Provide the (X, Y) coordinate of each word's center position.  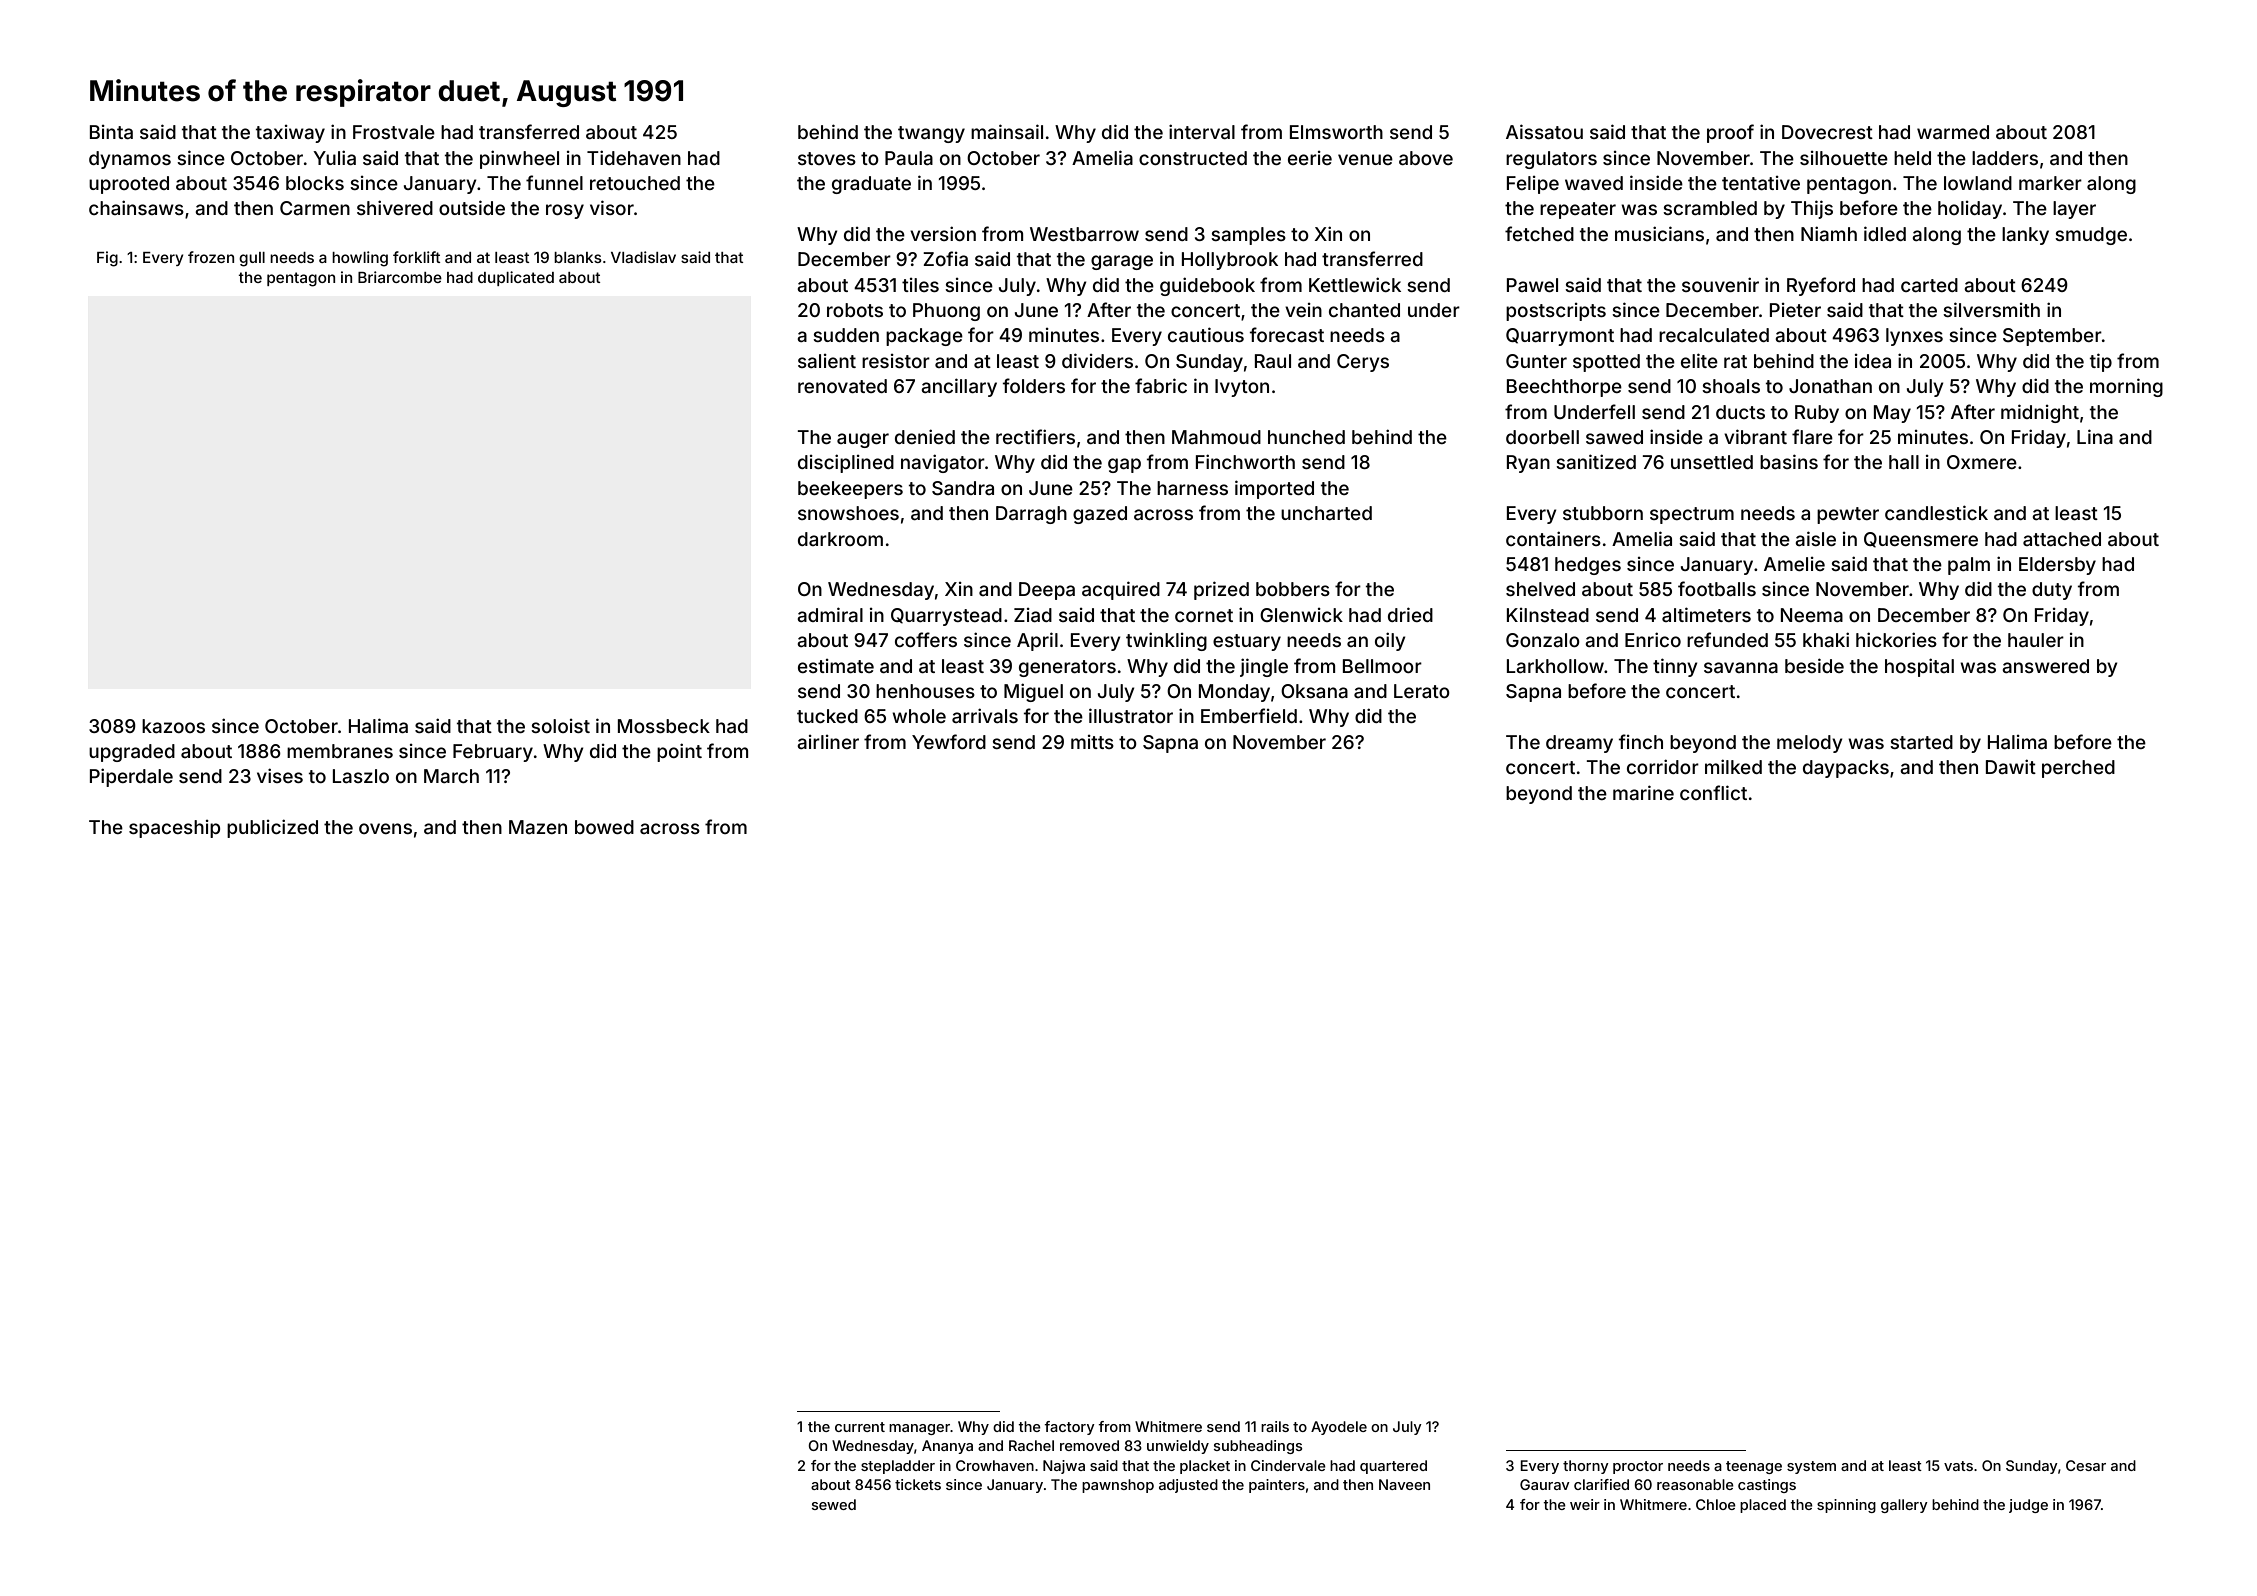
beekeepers (850, 490)
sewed (834, 1504)
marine (1643, 792)
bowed (604, 827)
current (860, 1427)
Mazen (538, 827)
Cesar (2086, 1465)
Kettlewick (1355, 284)
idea (1873, 361)
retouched (635, 183)
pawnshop (1118, 1486)
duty (2052, 591)
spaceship (174, 829)
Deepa (1047, 591)
